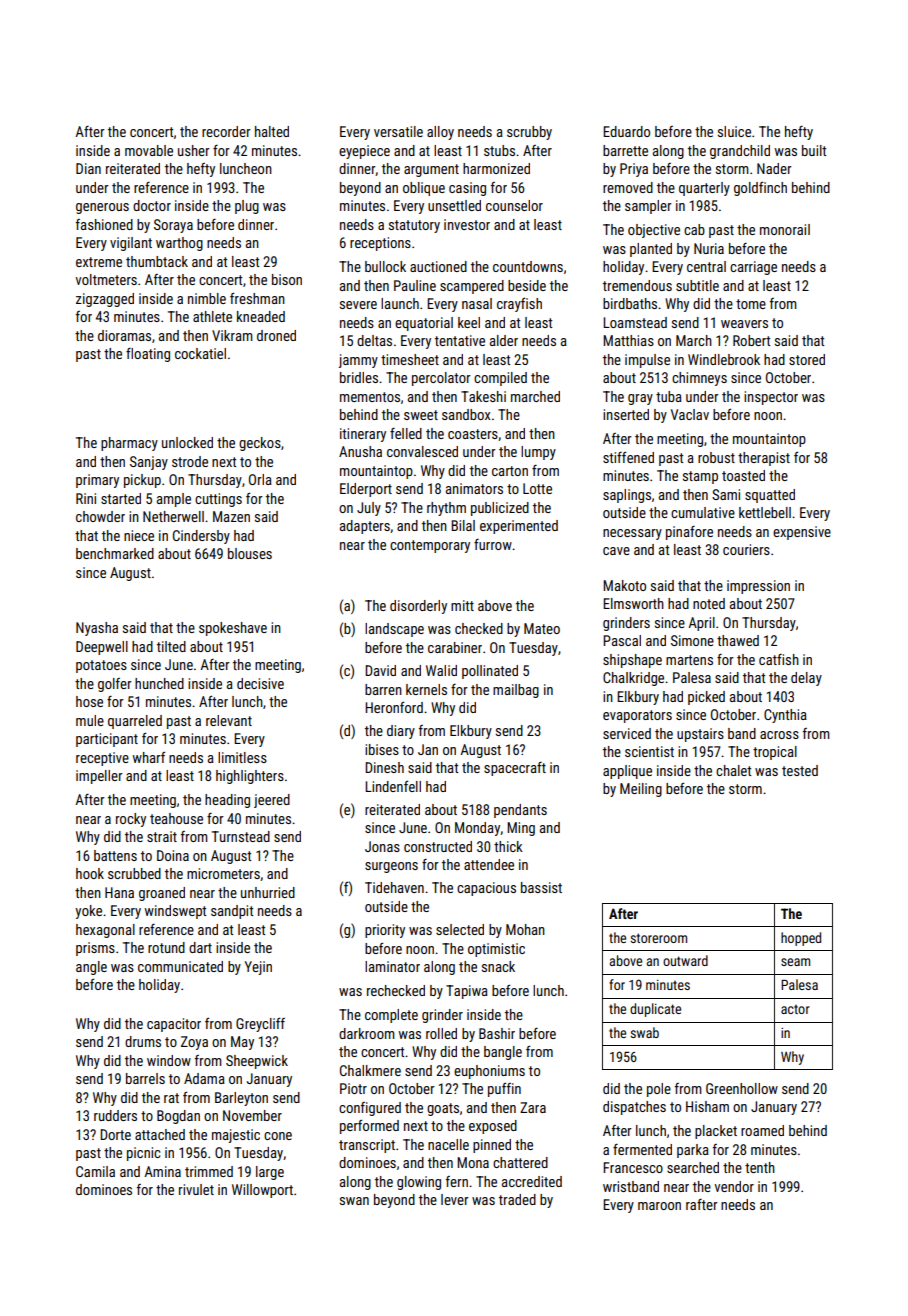  What do you see at coordinates (149, 150) in the screenshot?
I see `movable` at bounding box center [149, 150].
